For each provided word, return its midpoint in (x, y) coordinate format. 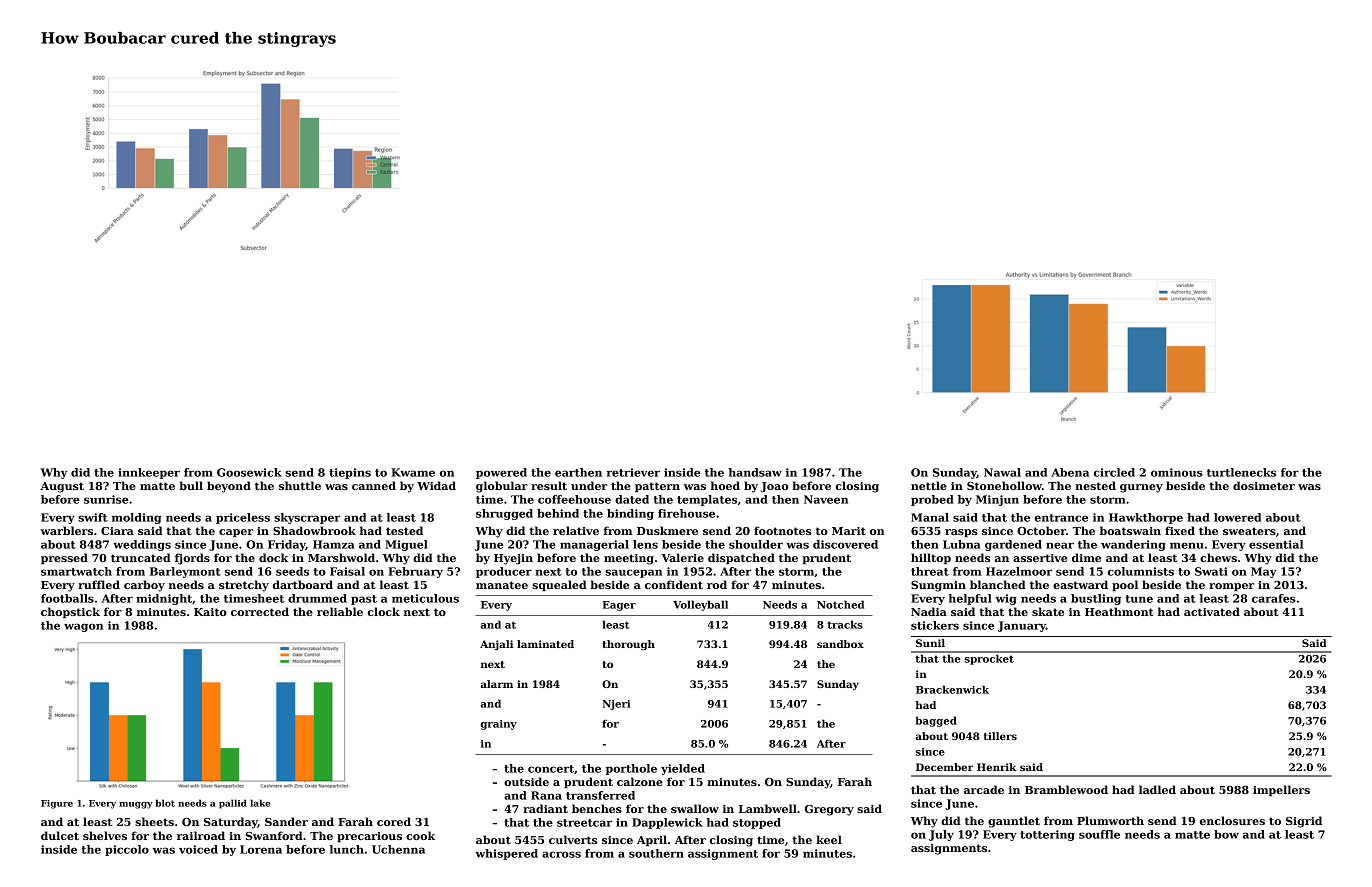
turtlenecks (1241, 472)
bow (1226, 834)
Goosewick (249, 472)
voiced (198, 849)
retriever (633, 472)
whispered (506, 854)
